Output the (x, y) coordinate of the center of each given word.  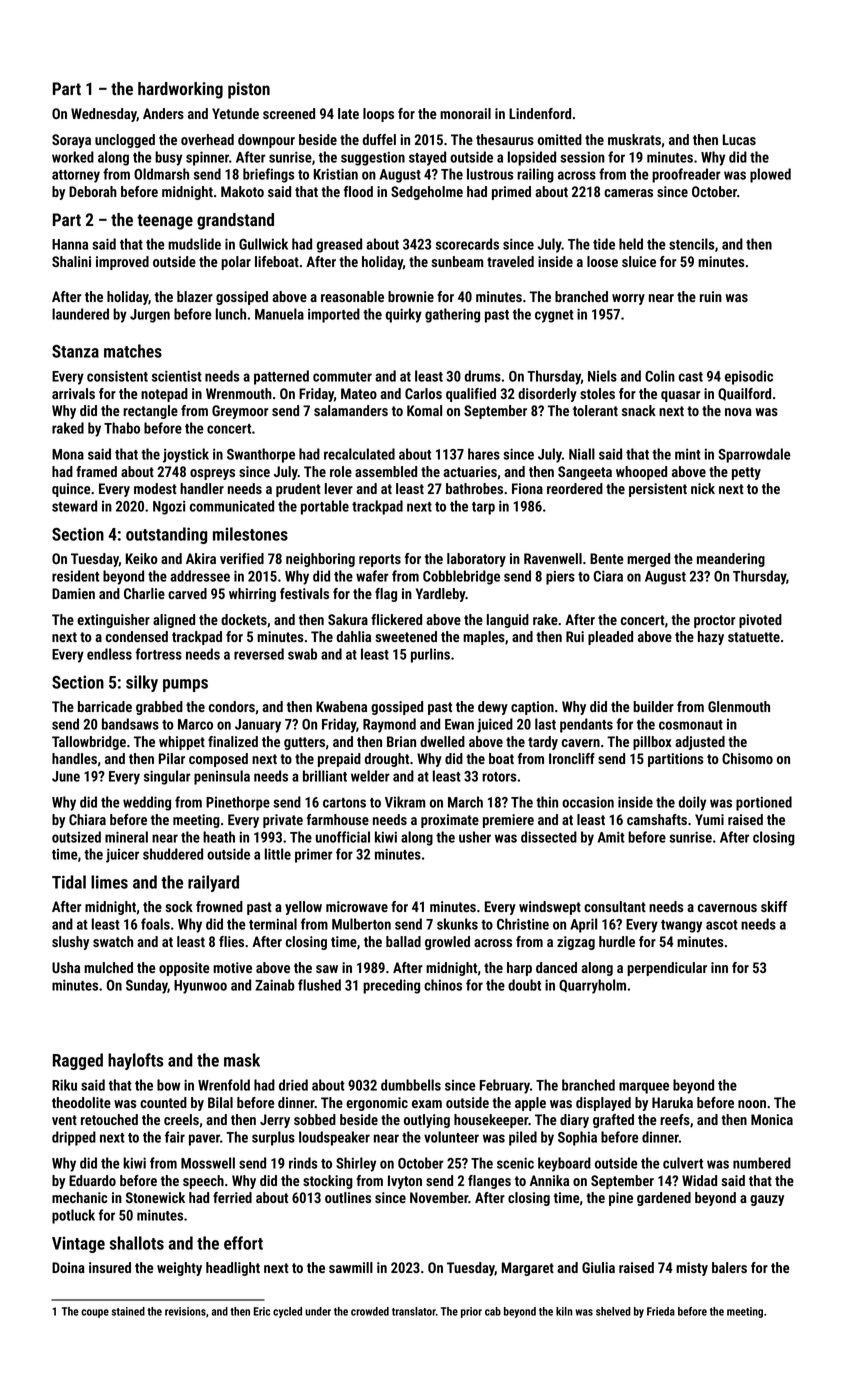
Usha (66, 967)
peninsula (222, 777)
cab (493, 1311)
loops (378, 115)
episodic (749, 377)
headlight (233, 1269)
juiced (495, 725)
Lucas (739, 139)
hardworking (180, 90)
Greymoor (240, 412)
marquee (644, 1088)
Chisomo (747, 758)
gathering (452, 315)
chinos (443, 985)
